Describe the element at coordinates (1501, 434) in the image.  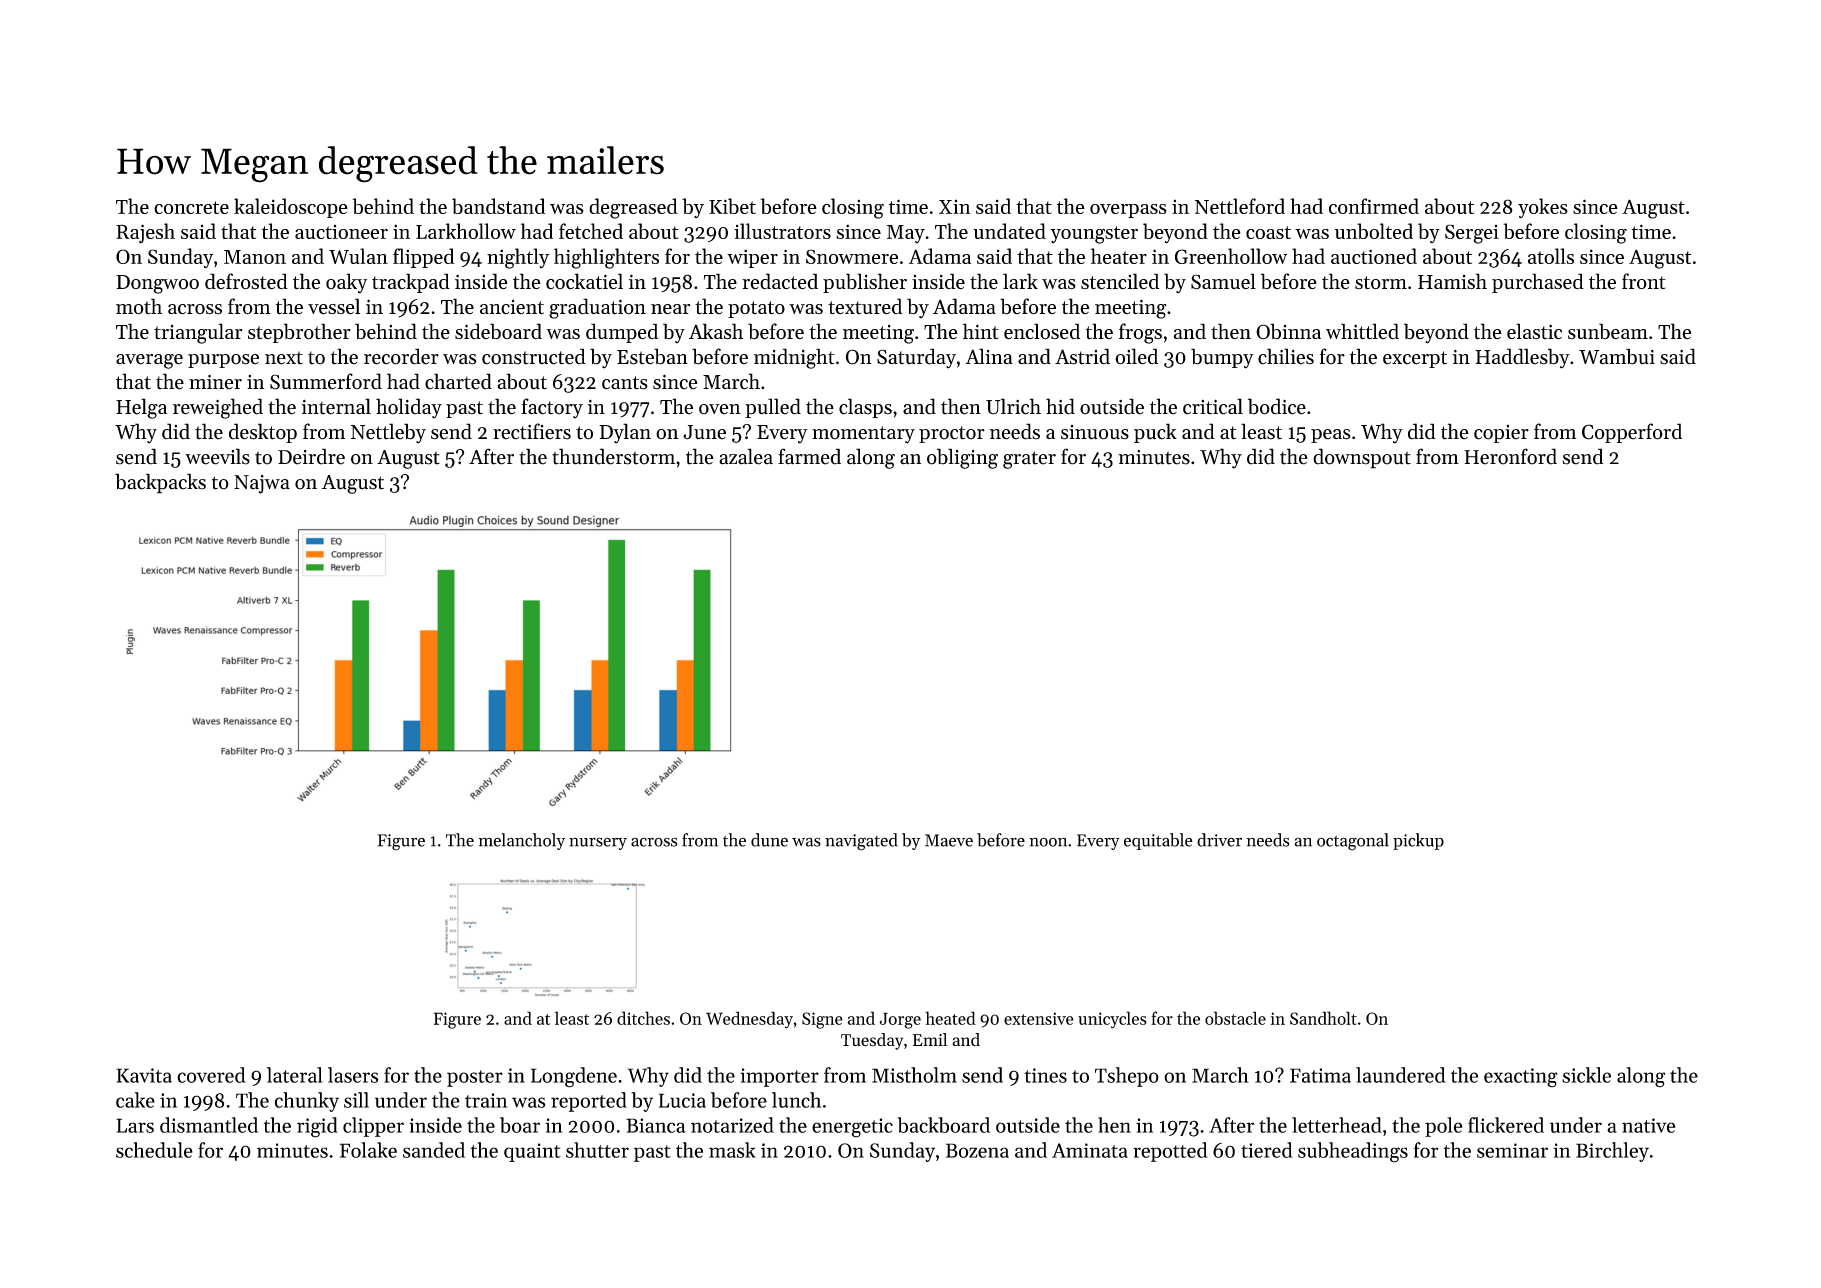
I see `copier` at that location.
